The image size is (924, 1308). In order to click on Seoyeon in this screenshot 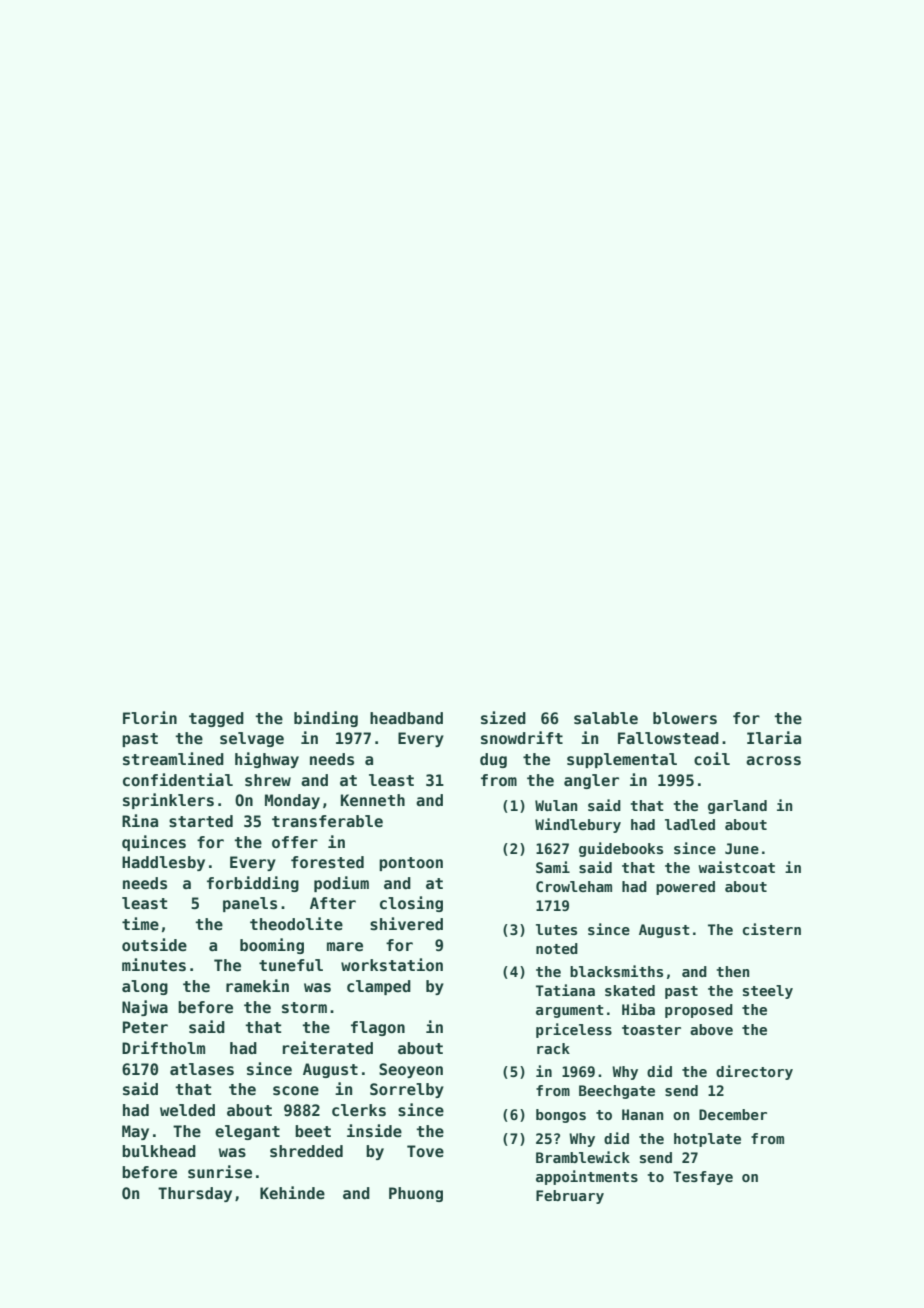, I will do `click(411, 1070)`.
